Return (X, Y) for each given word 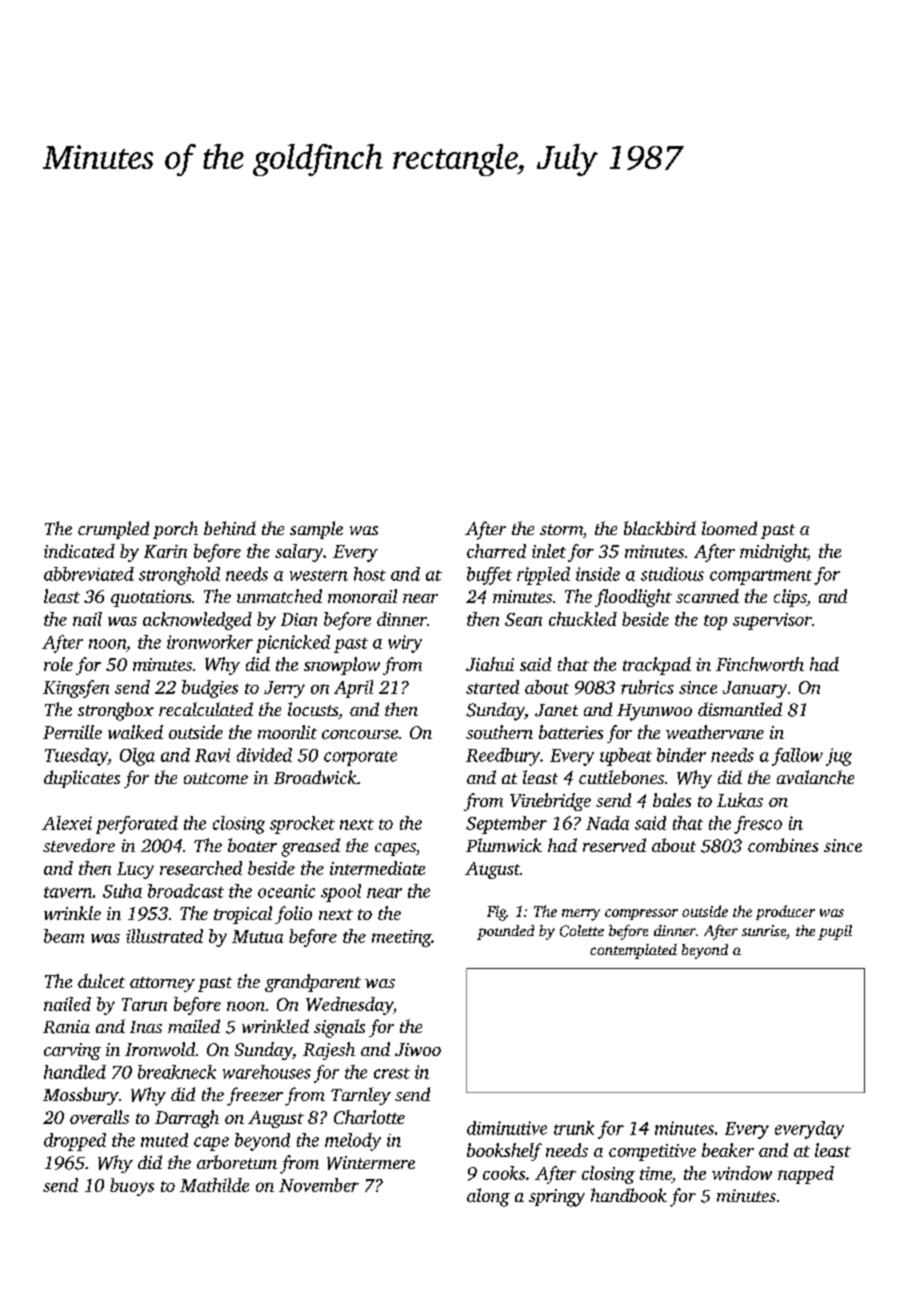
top (715, 622)
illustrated (164, 936)
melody (353, 1142)
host (370, 574)
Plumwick (504, 845)
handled (75, 1072)
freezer (255, 1096)
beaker (728, 1150)
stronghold (179, 576)
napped (806, 1175)
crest (392, 1073)
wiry (405, 644)
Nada (607, 823)
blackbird (660, 528)
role (58, 664)
